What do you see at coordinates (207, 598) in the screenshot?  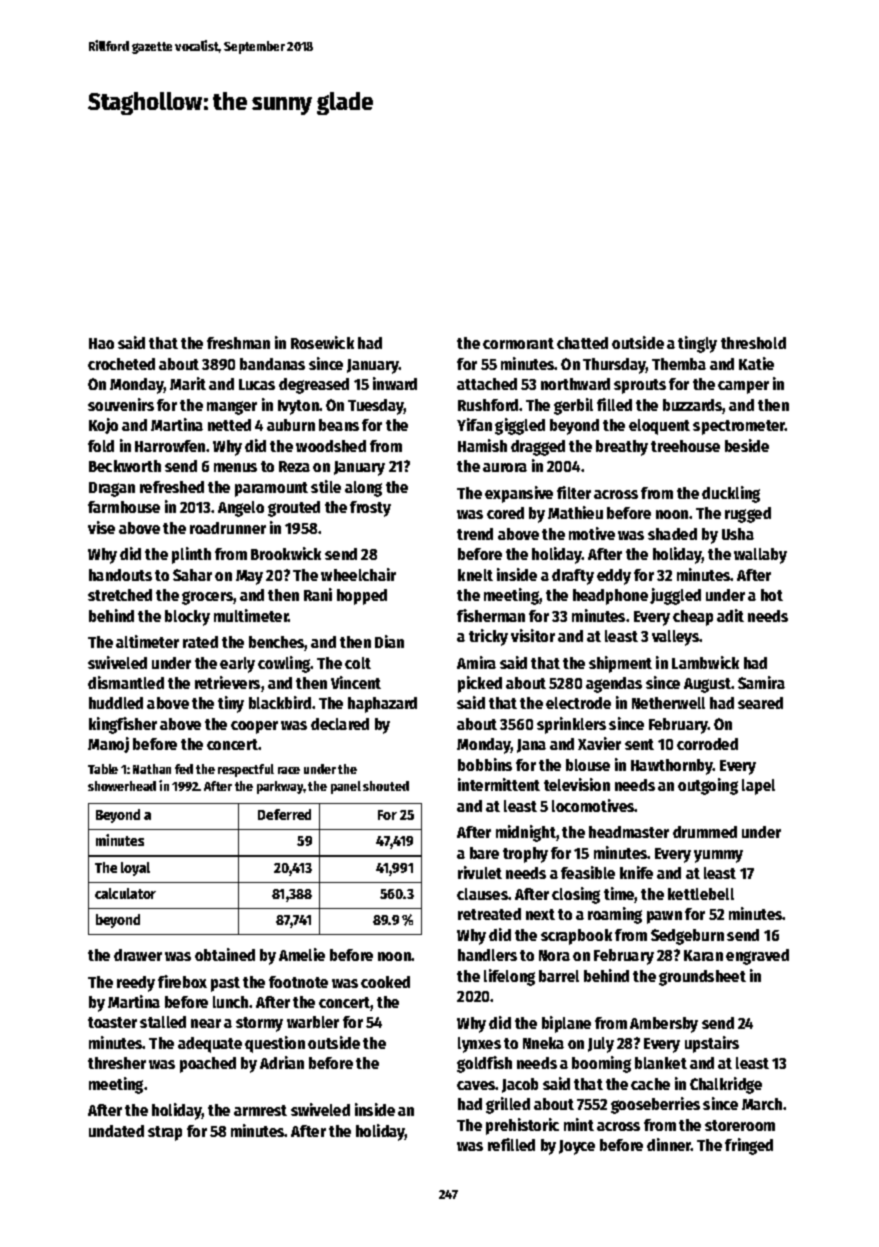 I see `grocers` at bounding box center [207, 598].
